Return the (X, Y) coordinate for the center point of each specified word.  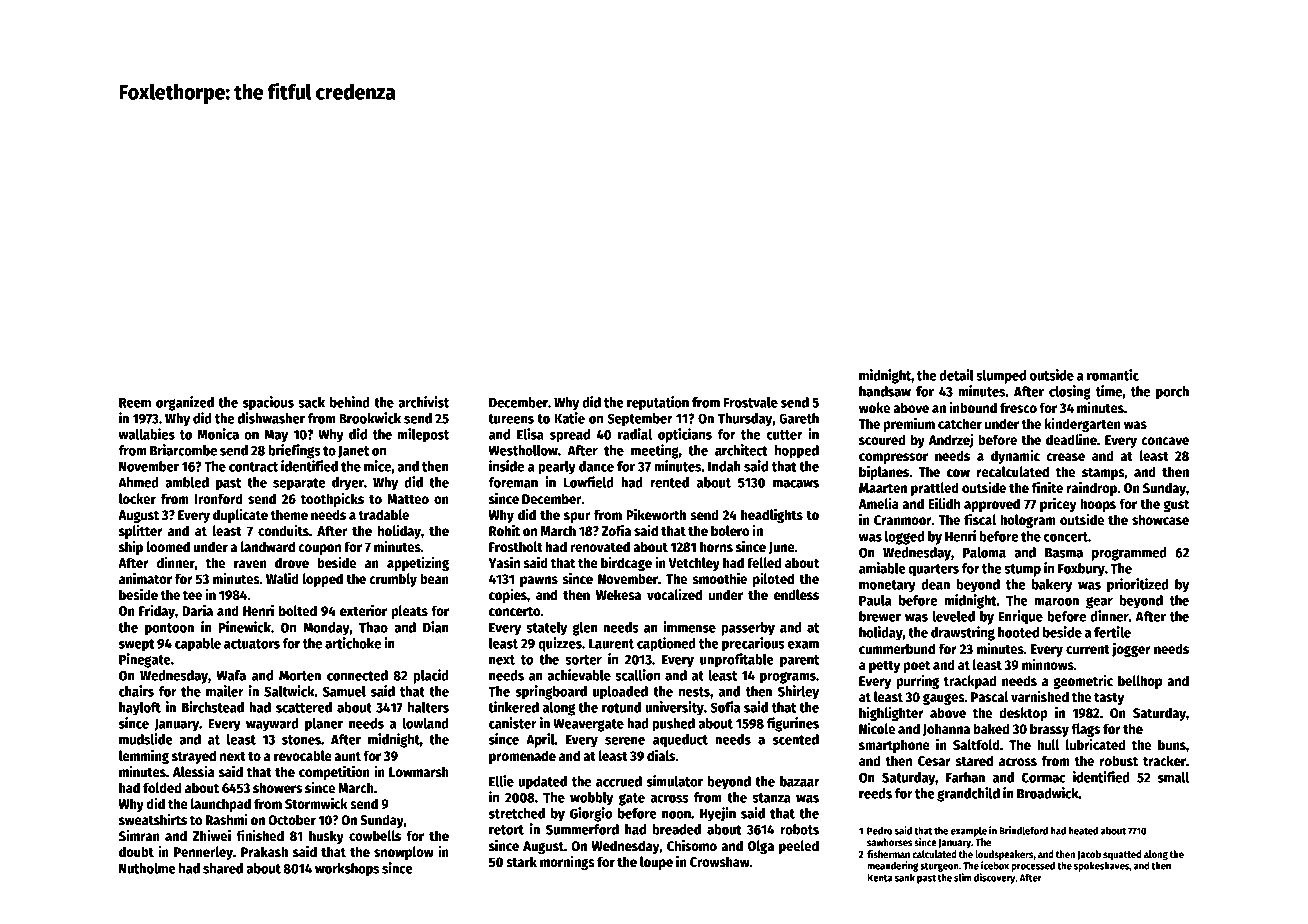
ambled (187, 482)
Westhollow (523, 450)
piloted (773, 579)
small (1173, 777)
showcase (1160, 519)
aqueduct (680, 741)
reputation (658, 403)
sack (311, 402)
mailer (225, 691)
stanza (771, 798)
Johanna (946, 730)
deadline (1071, 439)
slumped (1001, 377)
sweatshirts (153, 819)
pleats (409, 612)
